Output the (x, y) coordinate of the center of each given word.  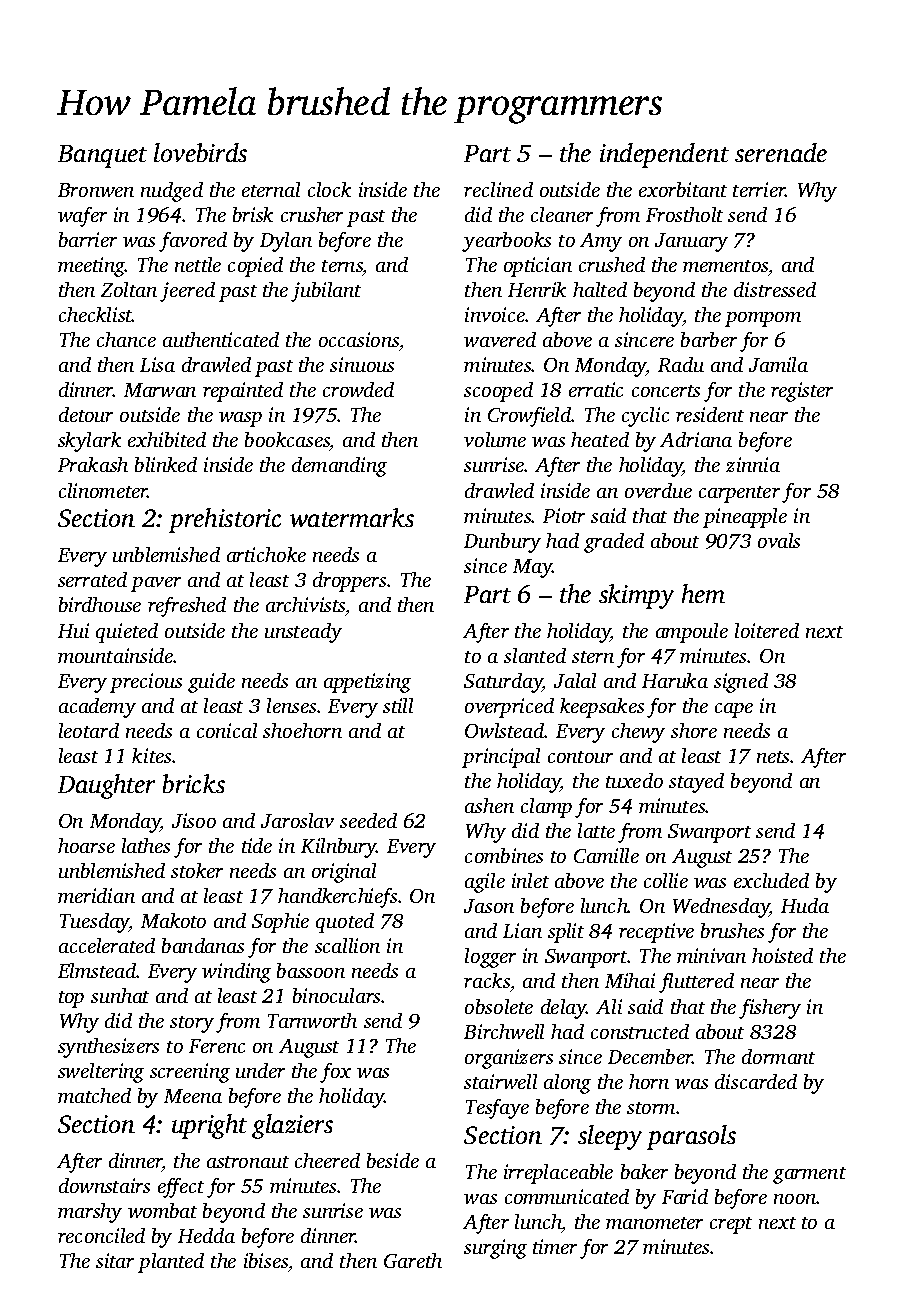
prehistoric (225, 520)
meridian (96, 895)
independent (664, 155)
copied (255, 267)
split (566, 933)
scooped (498, 392)
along (567, 1084)
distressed (775, 289)
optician (538, 267)
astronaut (248, 1162)
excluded (771, 880)
